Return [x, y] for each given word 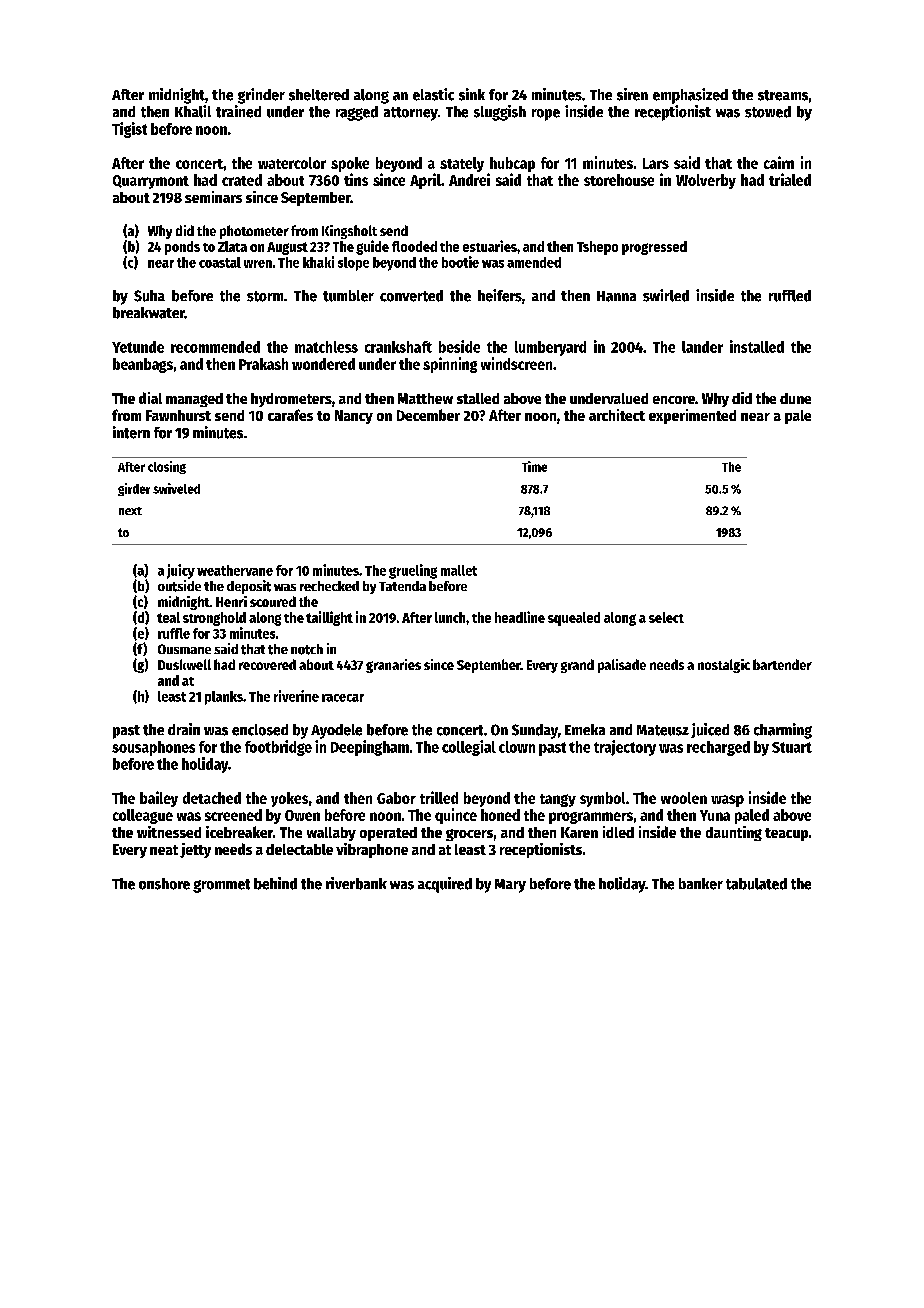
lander [702, 347]
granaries [393, 666]
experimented [692, 416]
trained [238, 111]
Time [534, 466]
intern [131, 432]
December [428, 415]
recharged [718, 748]
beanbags [143, 365]
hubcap [512, 164]
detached [212, 798]
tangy [558, 800]
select [666, 617]
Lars [656, 163]
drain [184, 729]
